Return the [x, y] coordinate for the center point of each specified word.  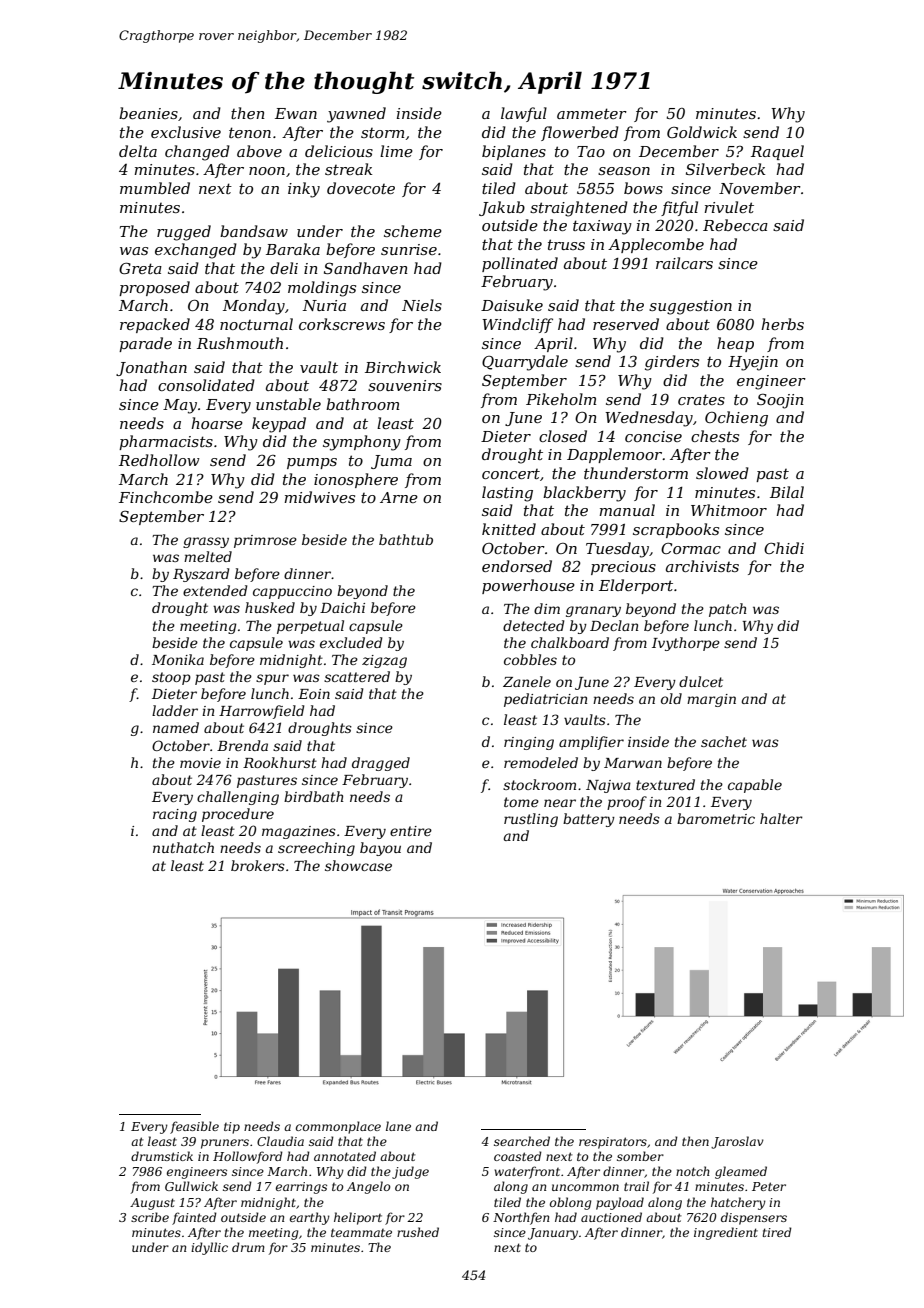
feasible [194, 1127]
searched [522, 1141]
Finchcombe [166, 497]
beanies [148, 113]
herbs [782, 324]
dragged [381, 764]
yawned [356, 115]
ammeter [592, 113]
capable [755, 786]
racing [175, 815]
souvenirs [405, 385]
